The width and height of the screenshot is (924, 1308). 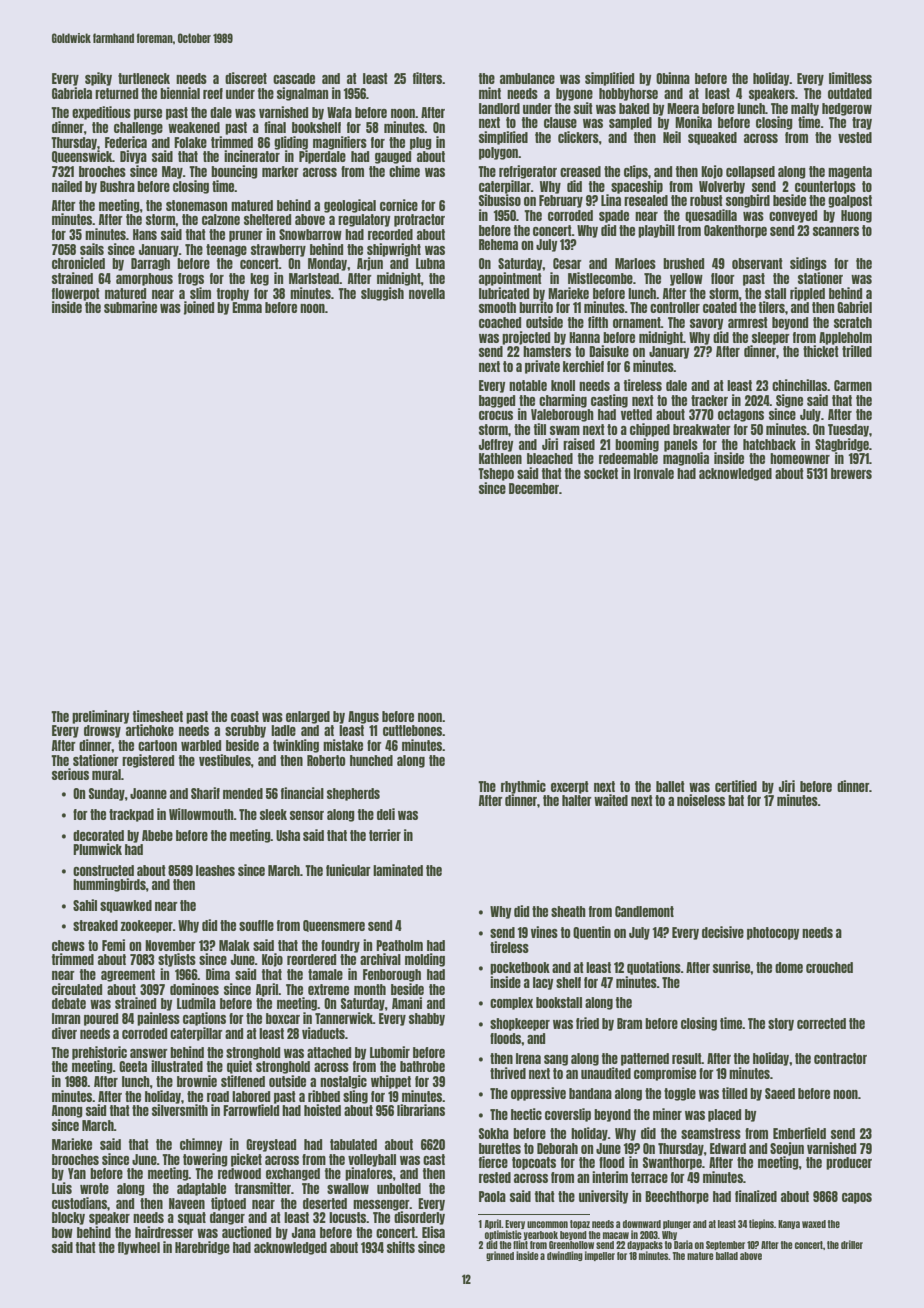 I want to click on preliminary, so click(x=101, y=717).
